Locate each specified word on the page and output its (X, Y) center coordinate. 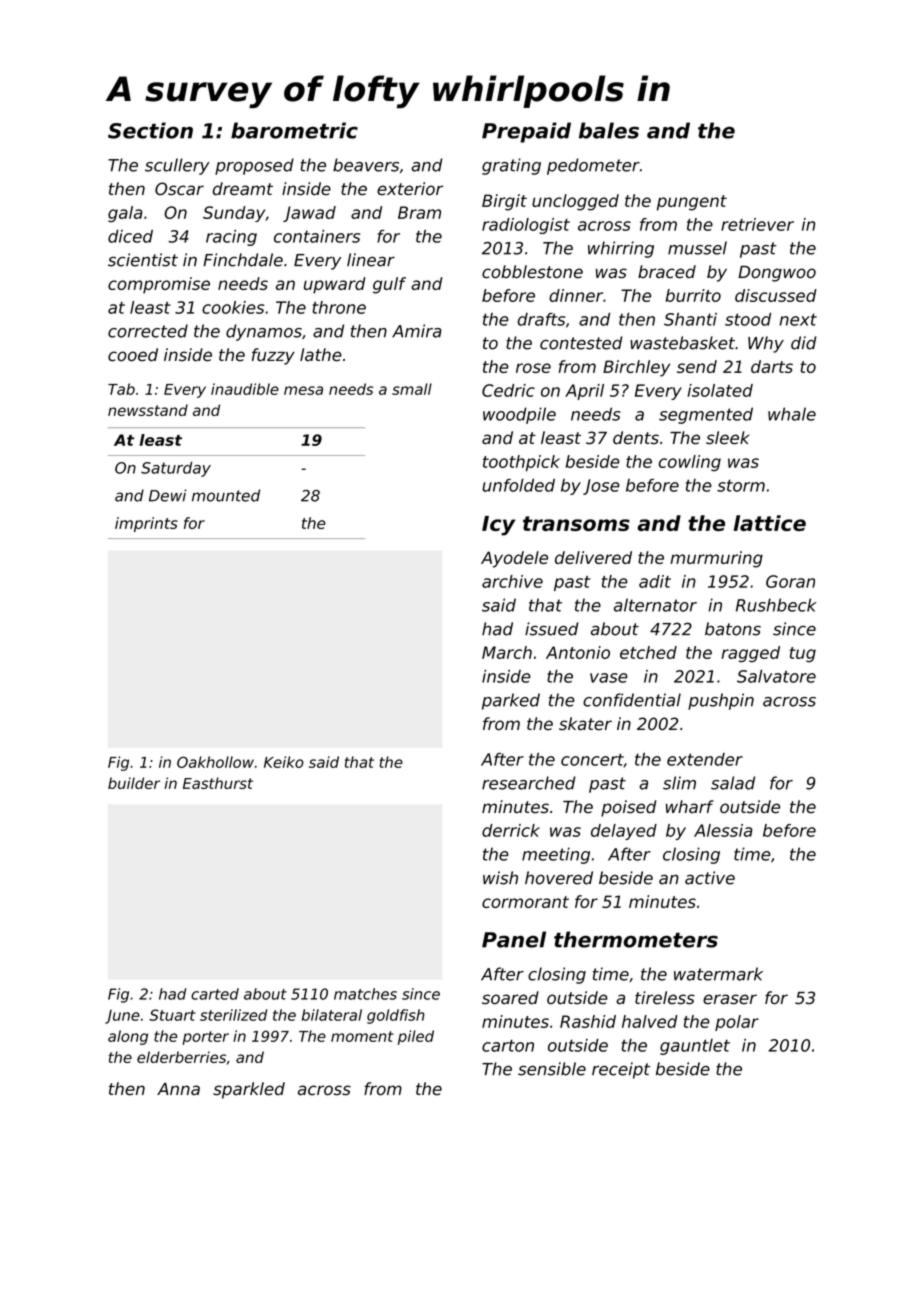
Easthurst (218, 783)
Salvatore (776, 676)
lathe (321, 355)
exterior (410, 189)
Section (150, 130)
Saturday (176, 469)
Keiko (284, 762)
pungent (692, 203)
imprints (146, 524)
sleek (728, 438)
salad (733, 783)
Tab (121, 389)
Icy (498, 526)
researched (529, 783)
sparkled (249, 1090)
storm (741, 485)
